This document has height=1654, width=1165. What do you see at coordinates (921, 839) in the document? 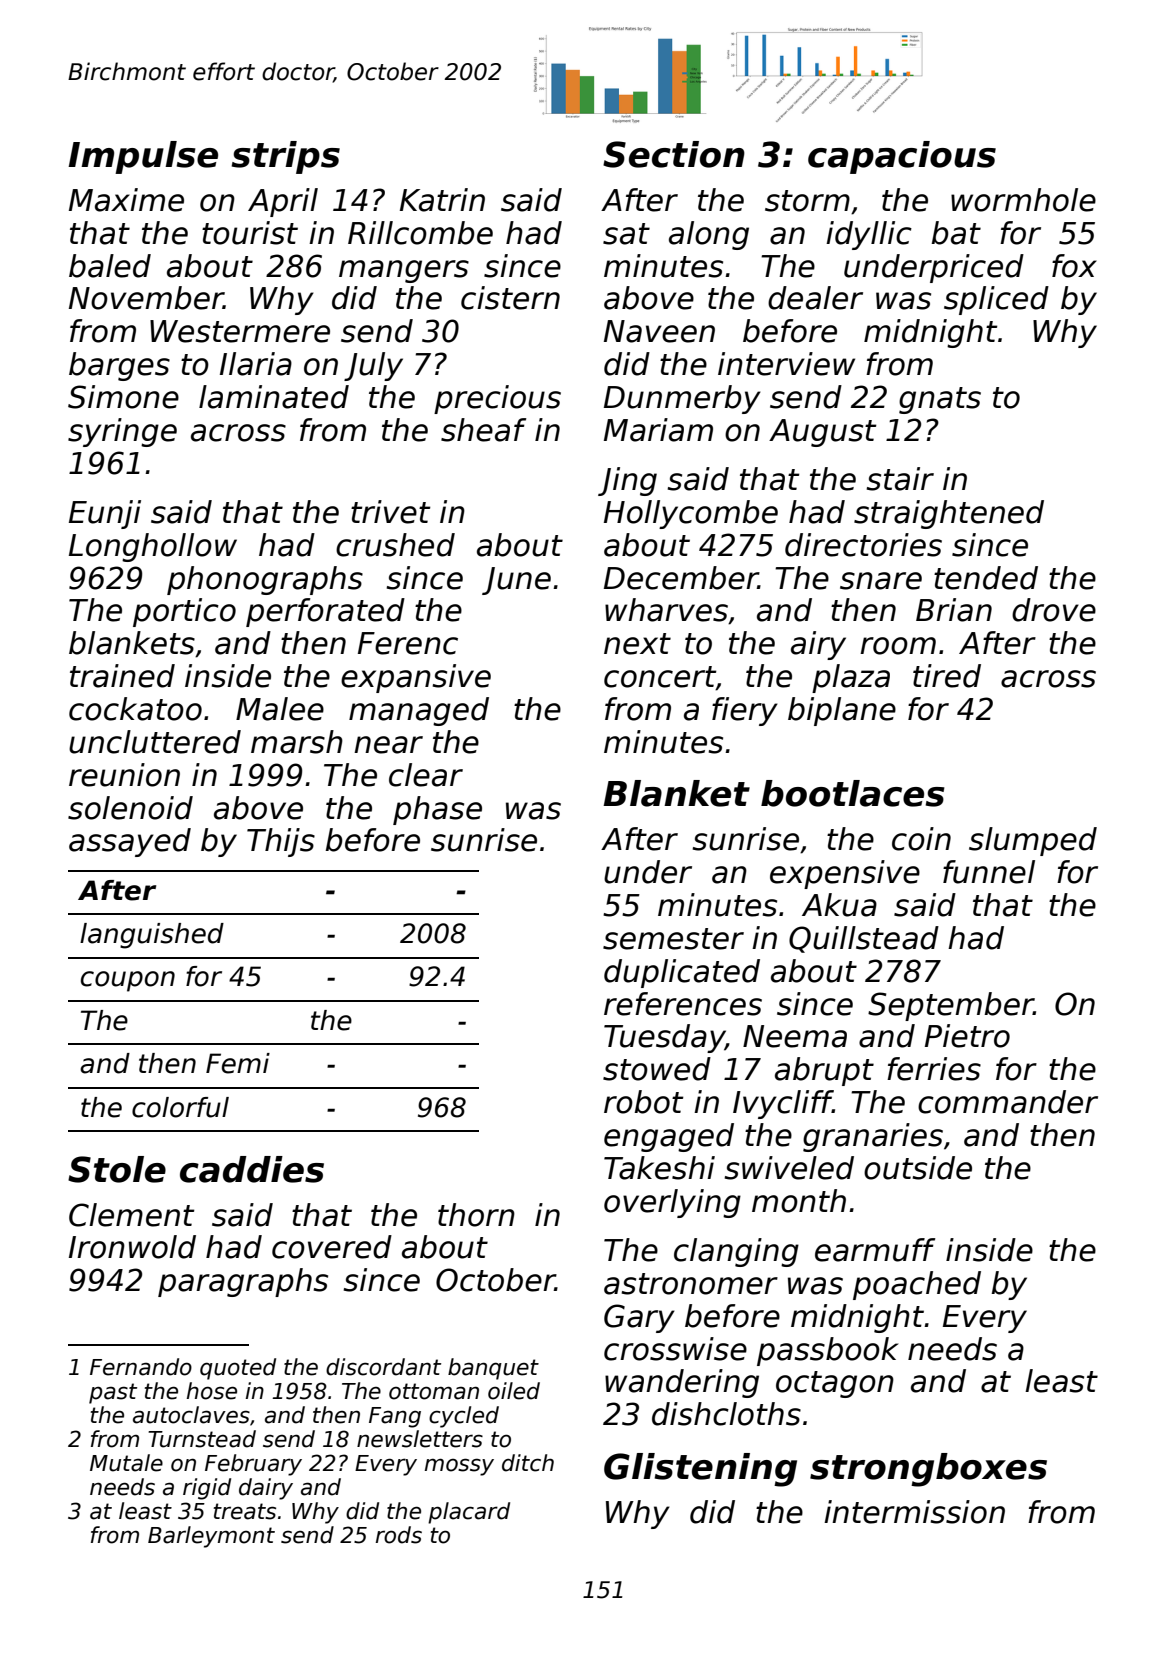
I see `coin` at bounding box center [921, 839].
